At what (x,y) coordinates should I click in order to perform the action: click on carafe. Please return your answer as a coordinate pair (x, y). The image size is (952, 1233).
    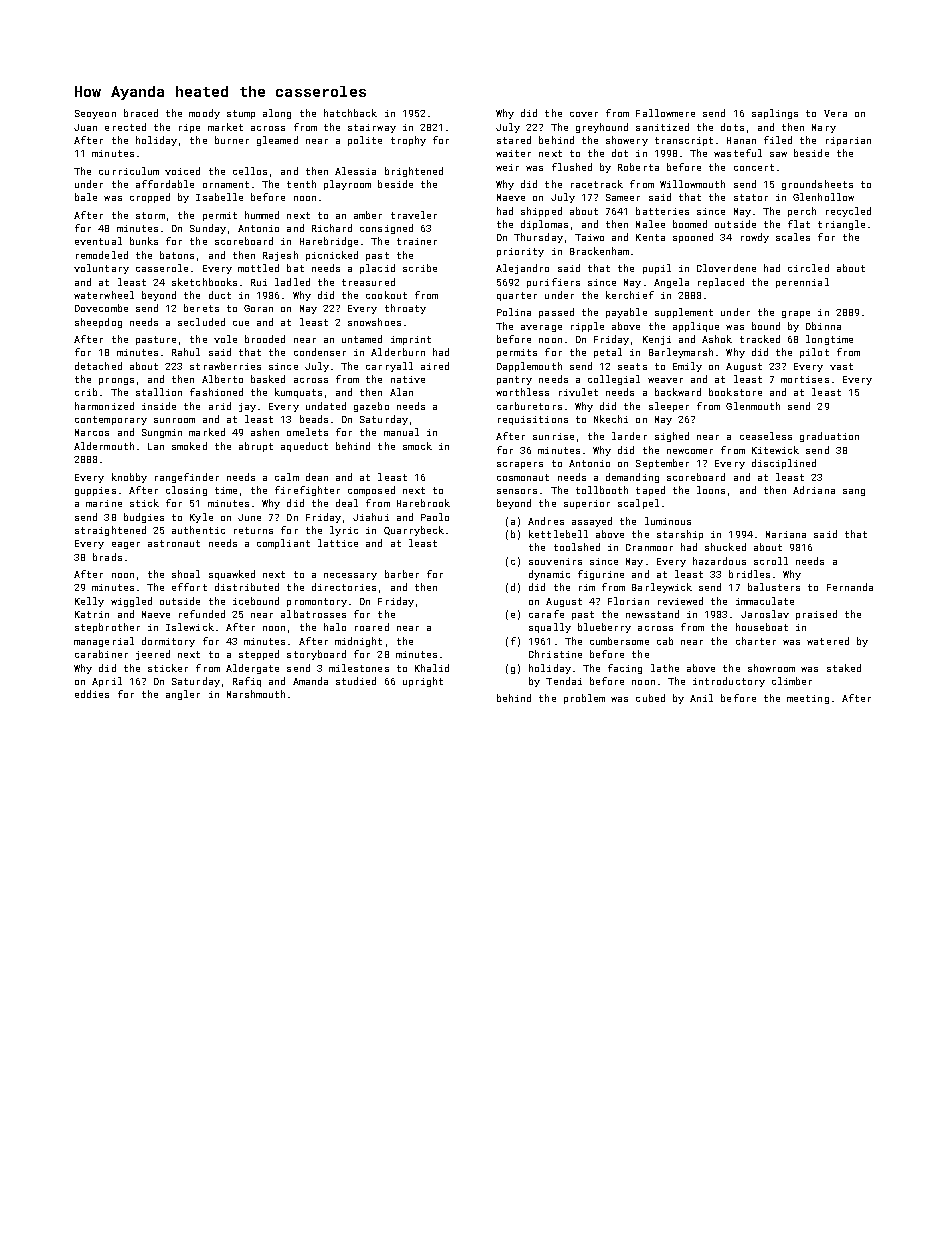
    Looking at the image, I should click on (546, 614).
